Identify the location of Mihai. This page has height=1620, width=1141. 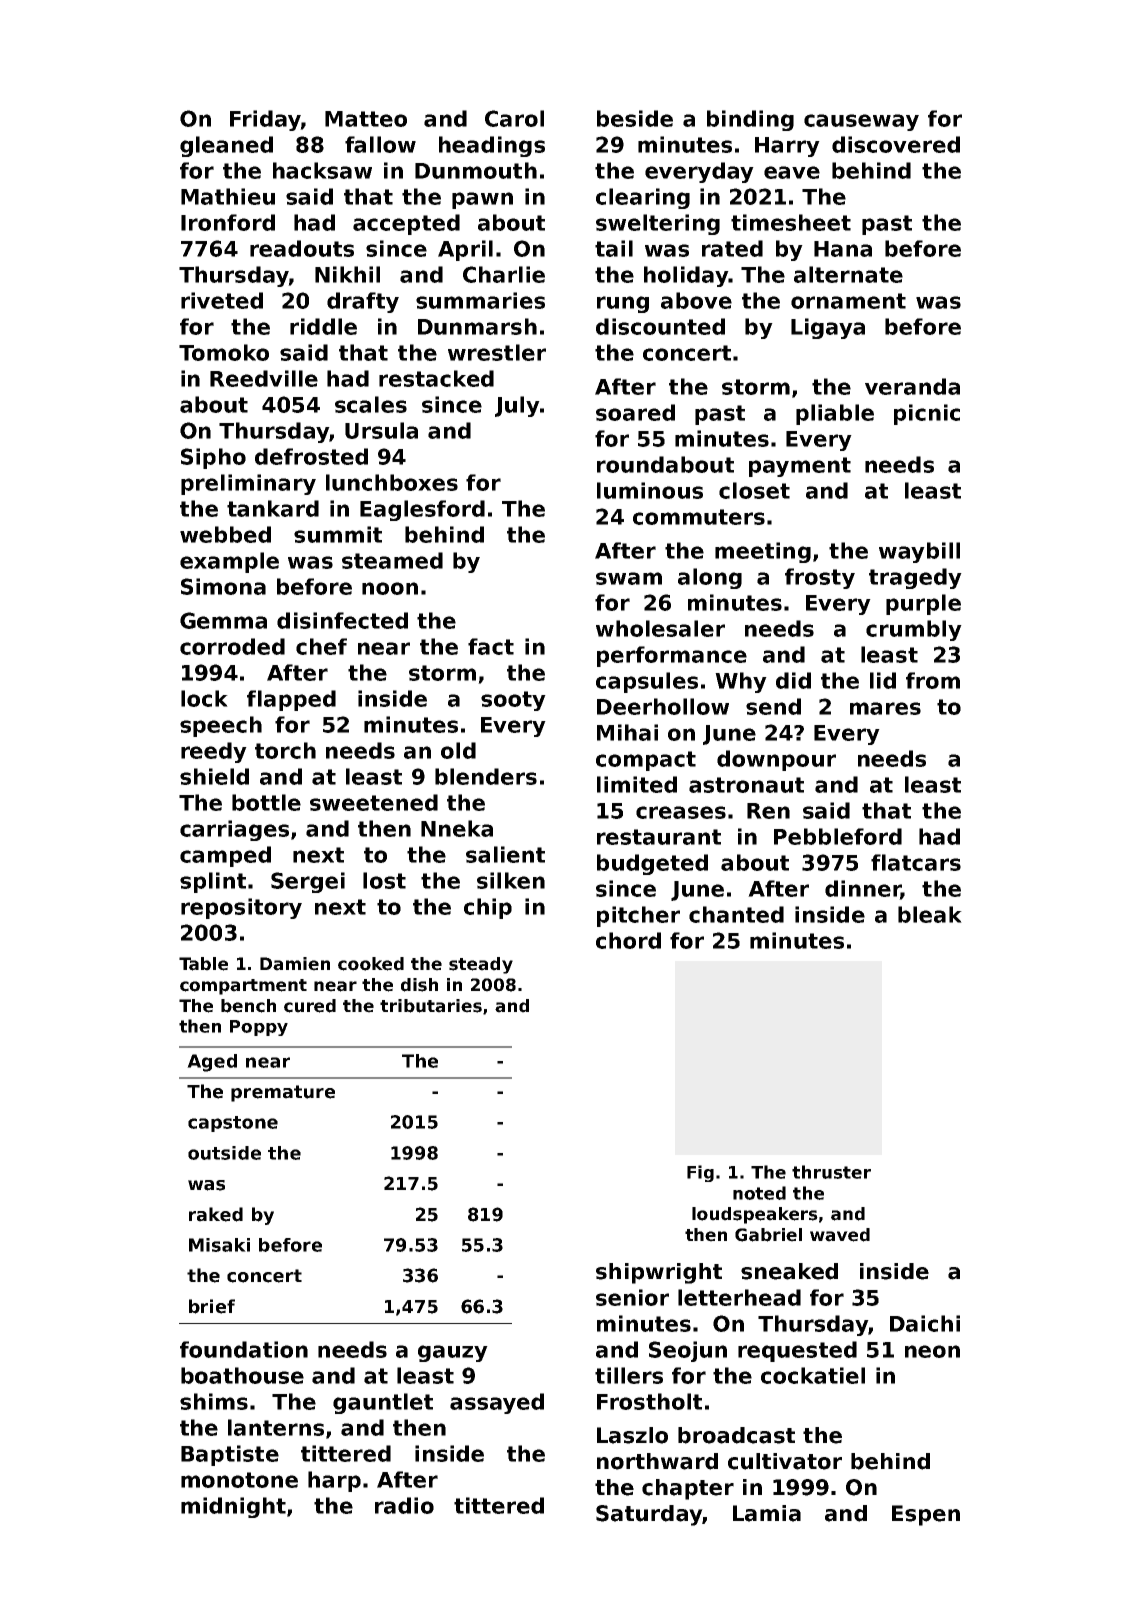
(627, 732).
